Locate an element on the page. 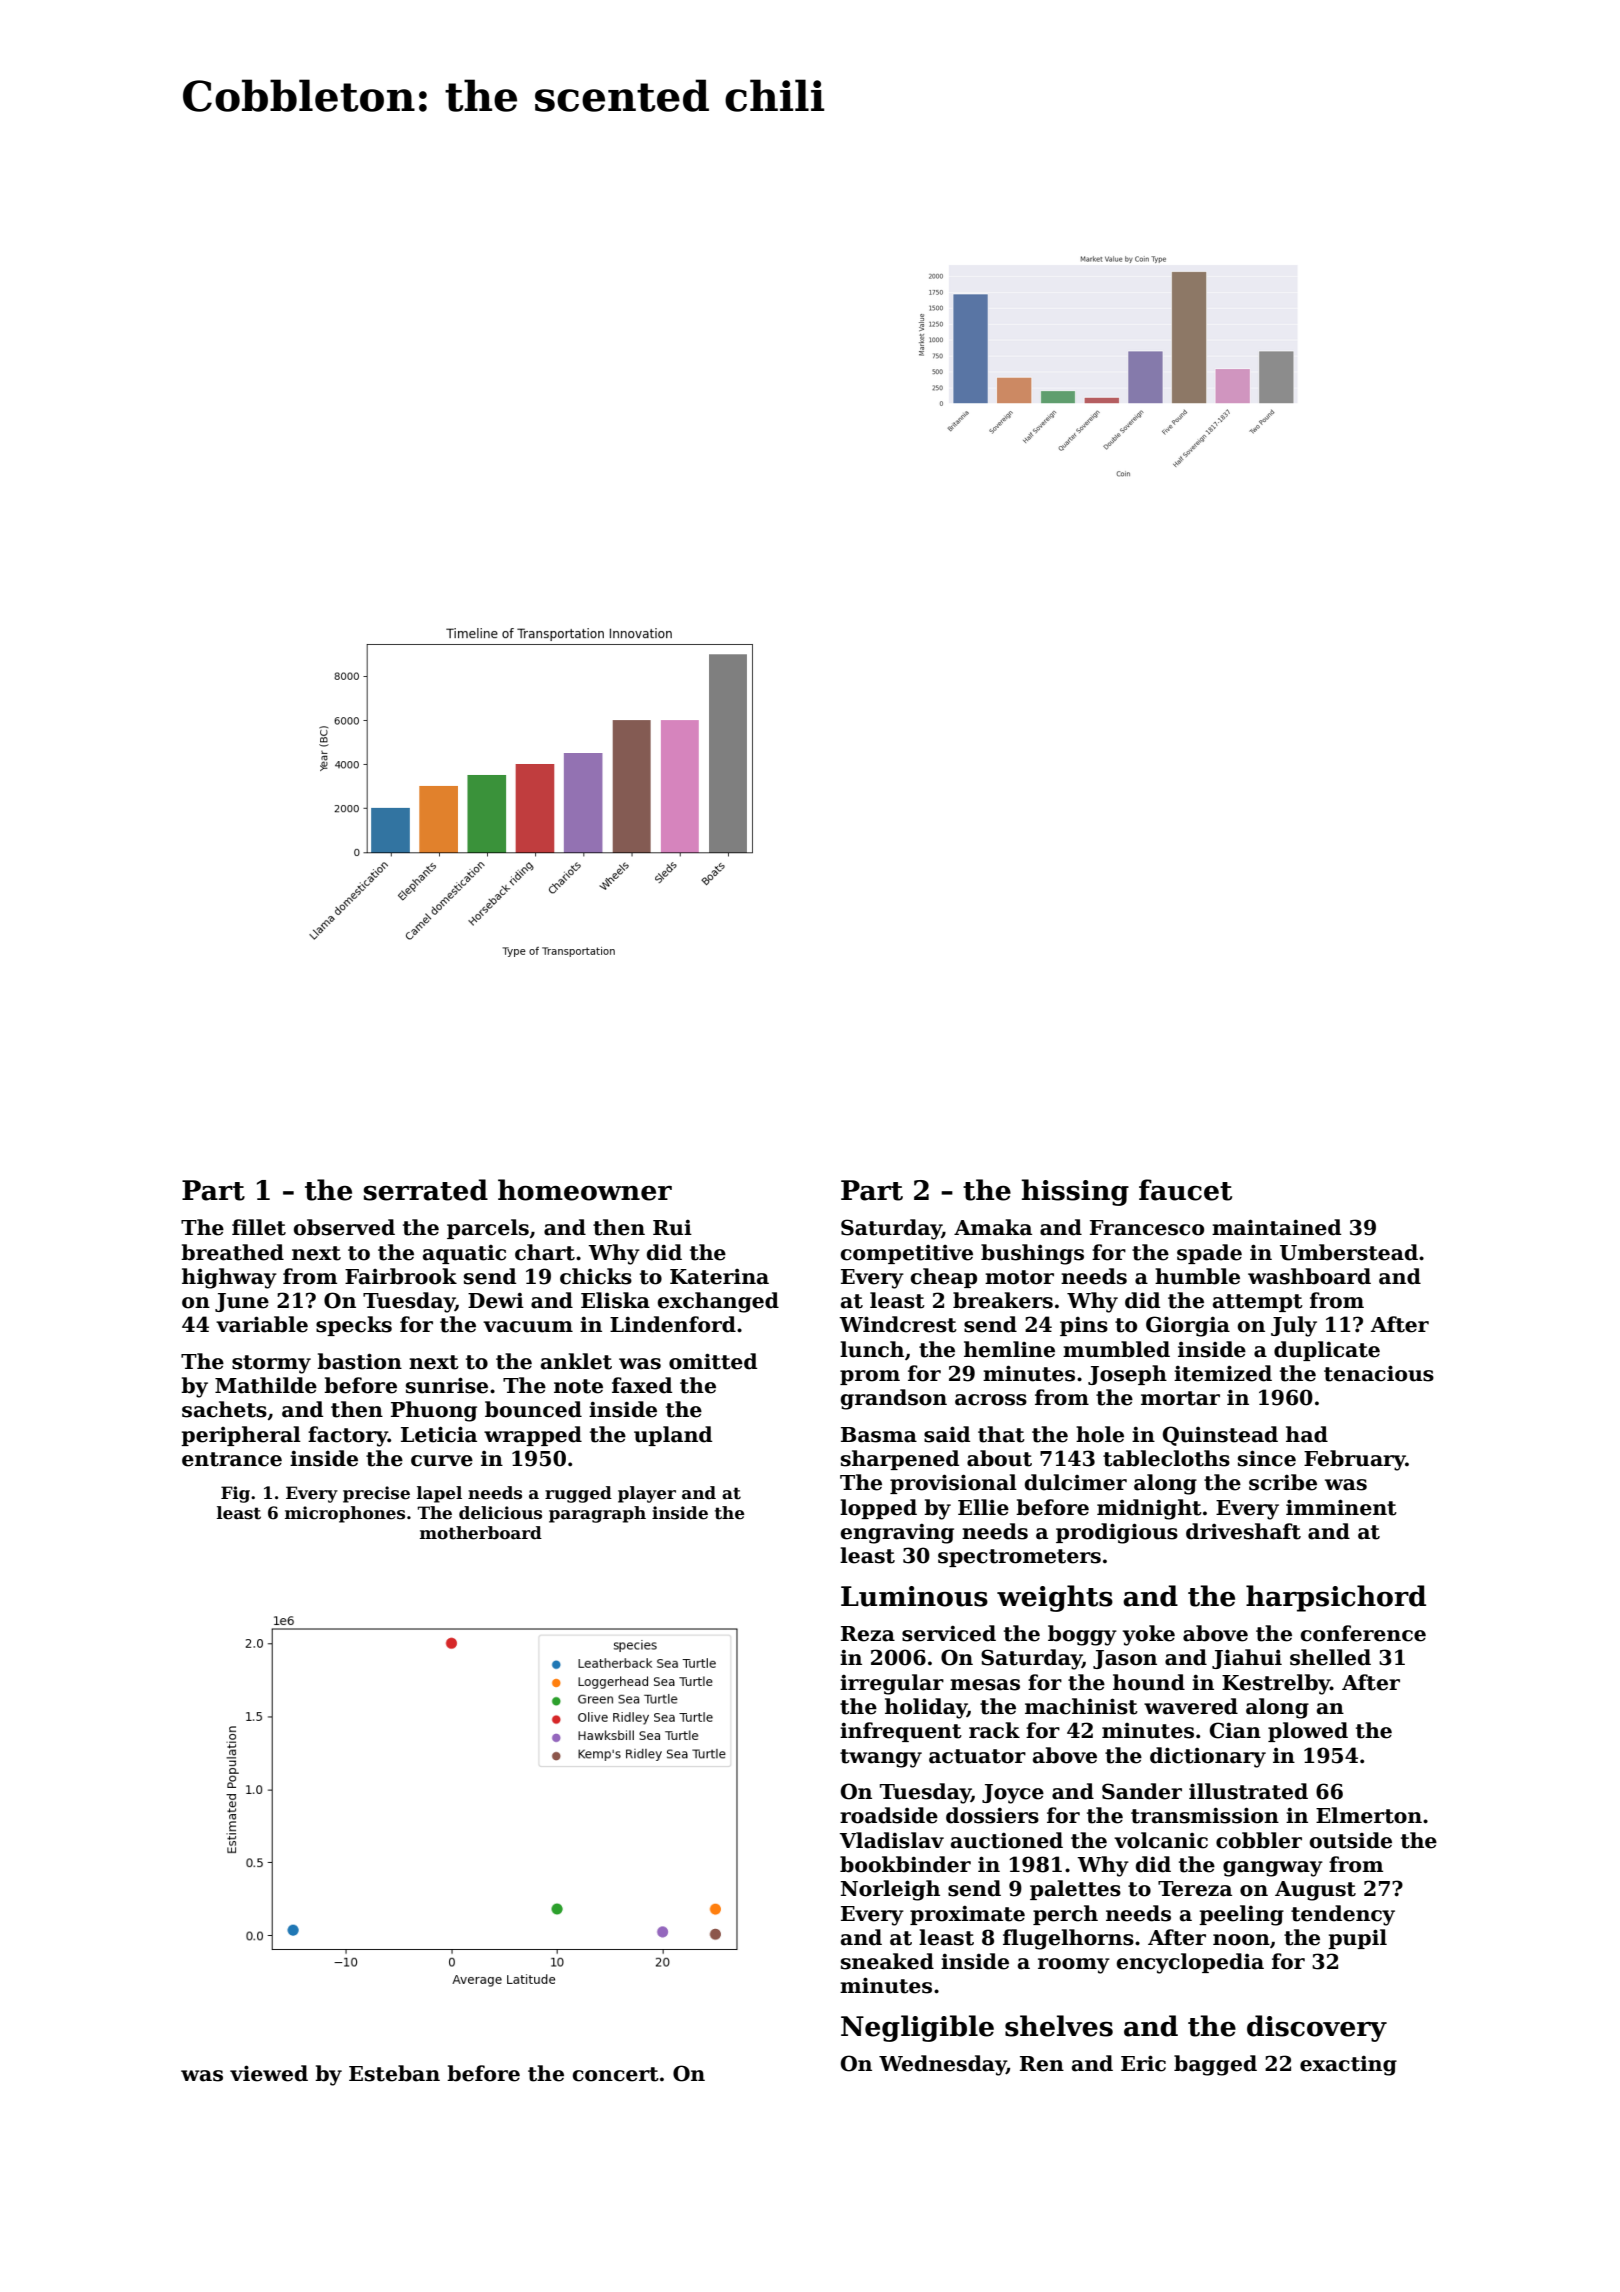  exchanged is located at coordinates (718, 1302).
